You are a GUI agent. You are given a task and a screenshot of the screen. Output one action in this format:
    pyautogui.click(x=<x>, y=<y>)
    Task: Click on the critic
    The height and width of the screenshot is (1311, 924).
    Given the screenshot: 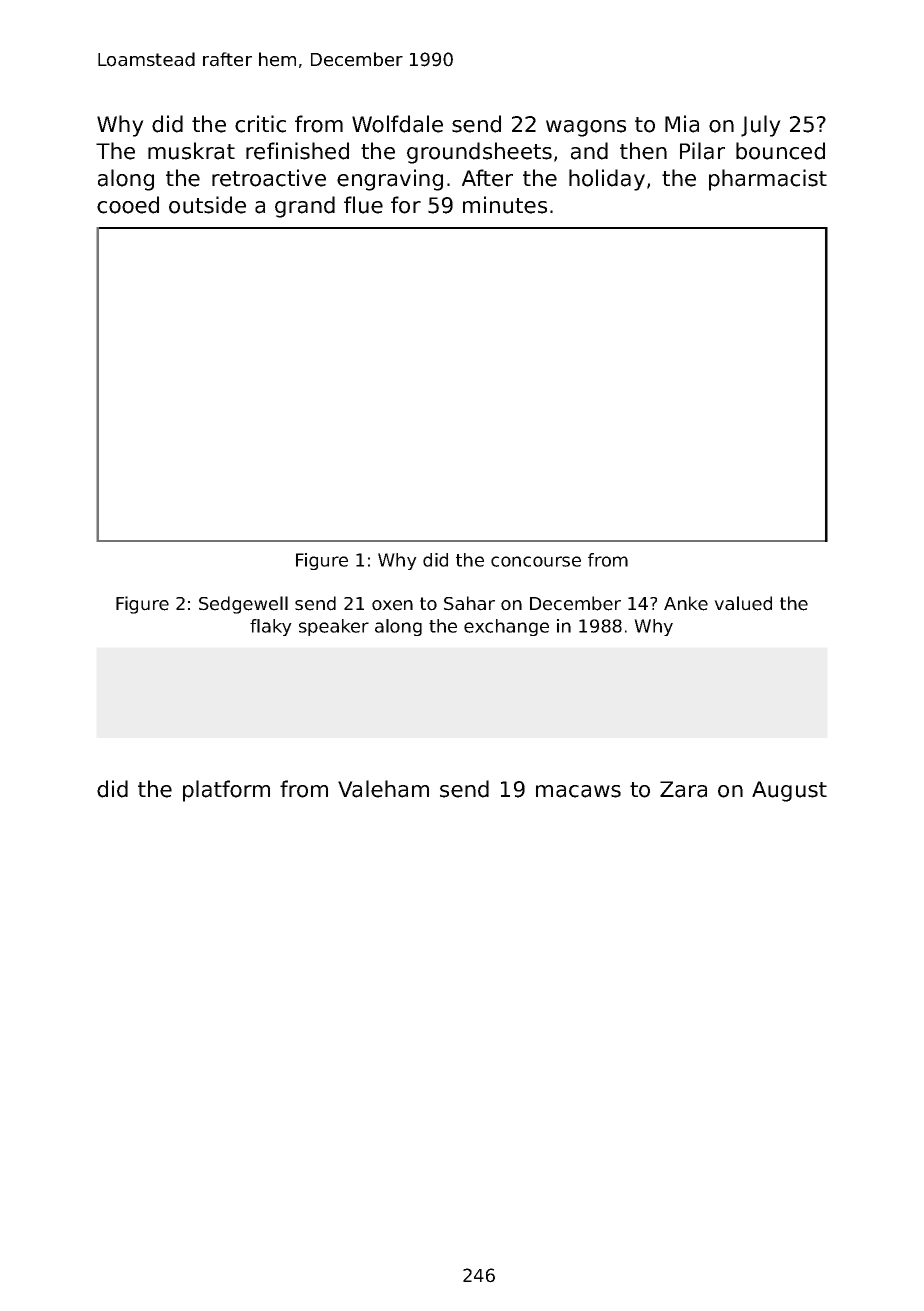 What is the action you would take?
    pyautogui.click(x=260, y=124)
